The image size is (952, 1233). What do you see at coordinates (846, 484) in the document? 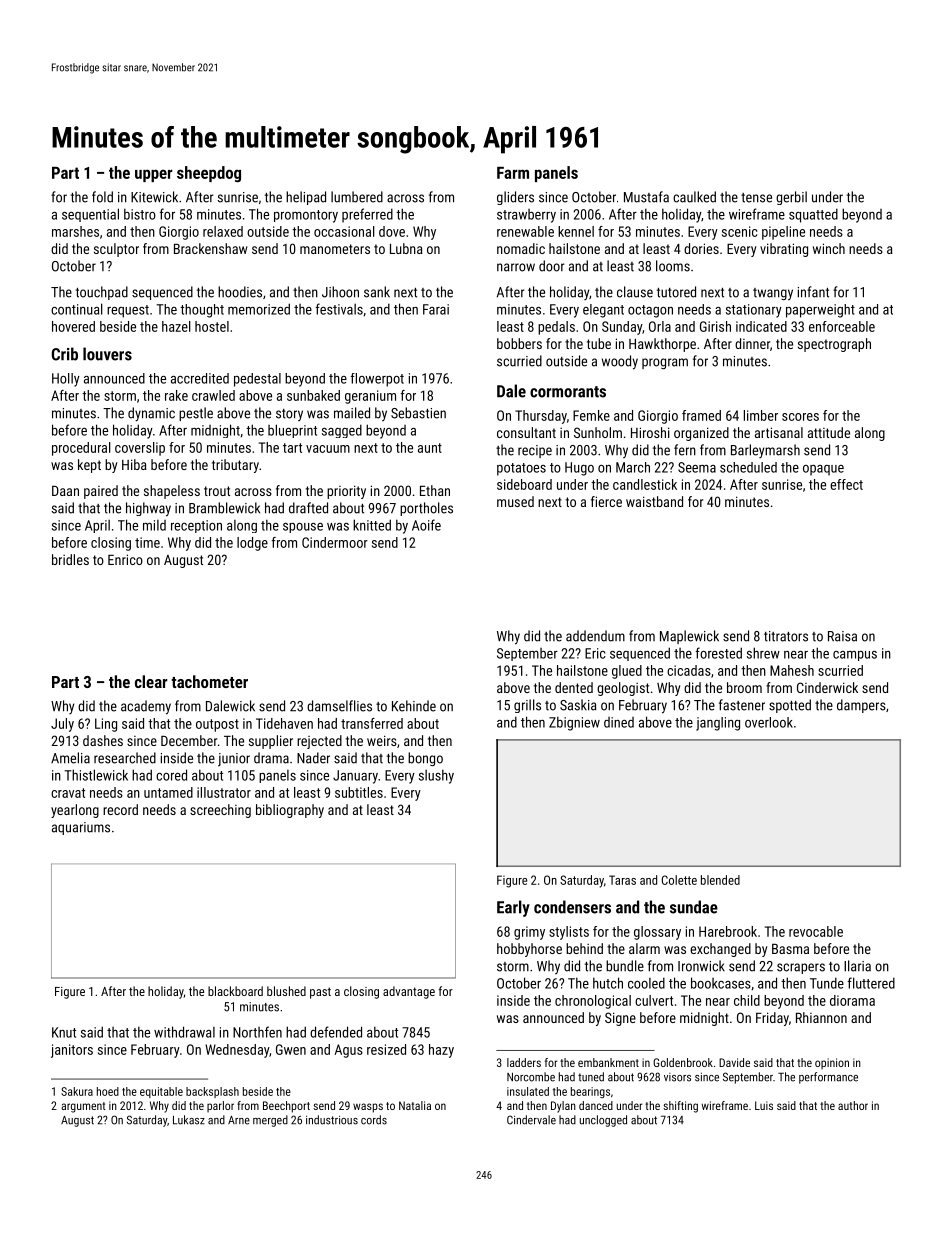
I see `effect` at bounding box center [846, 484].
